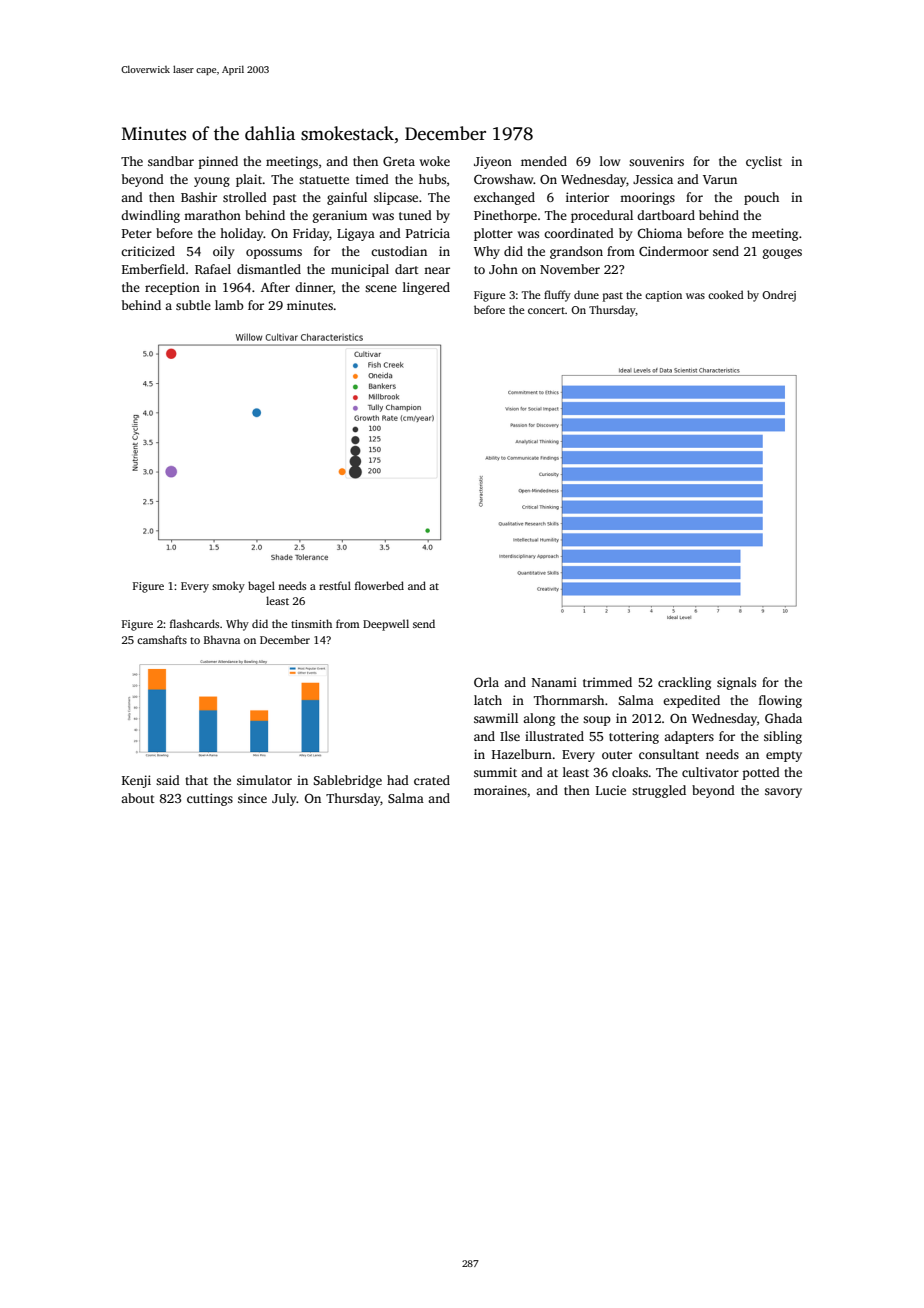  Describe the element at coordinates (546, 310) in the screenshot. I see `concert` at that location.
